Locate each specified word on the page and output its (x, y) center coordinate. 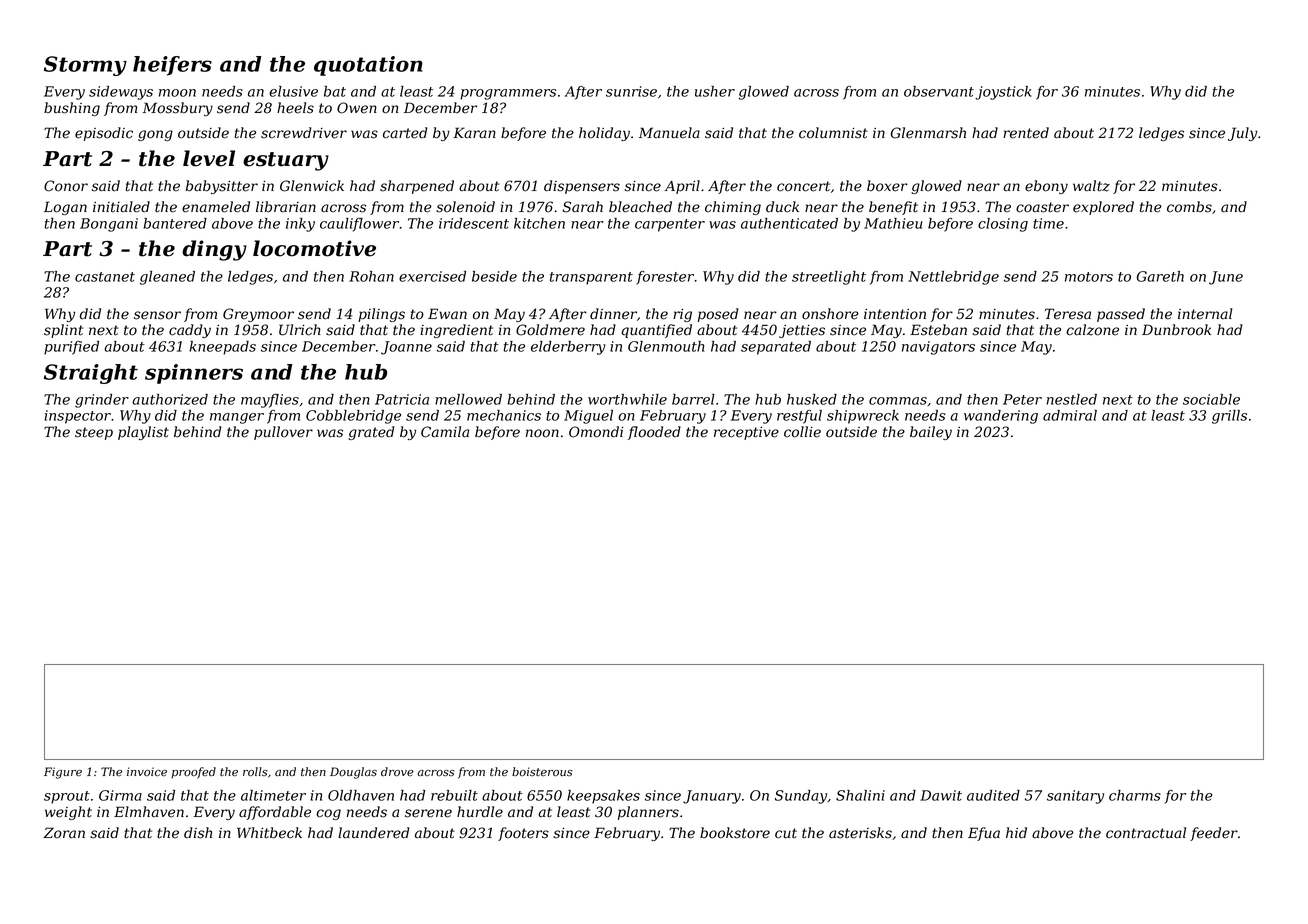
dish (198, 833)
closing (1003, 225)
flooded (654, 433)
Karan (474, 132)
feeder (1214, 834)
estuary (286, 161)
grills (1229, 417)
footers (523, 834)
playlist (143, 433)
